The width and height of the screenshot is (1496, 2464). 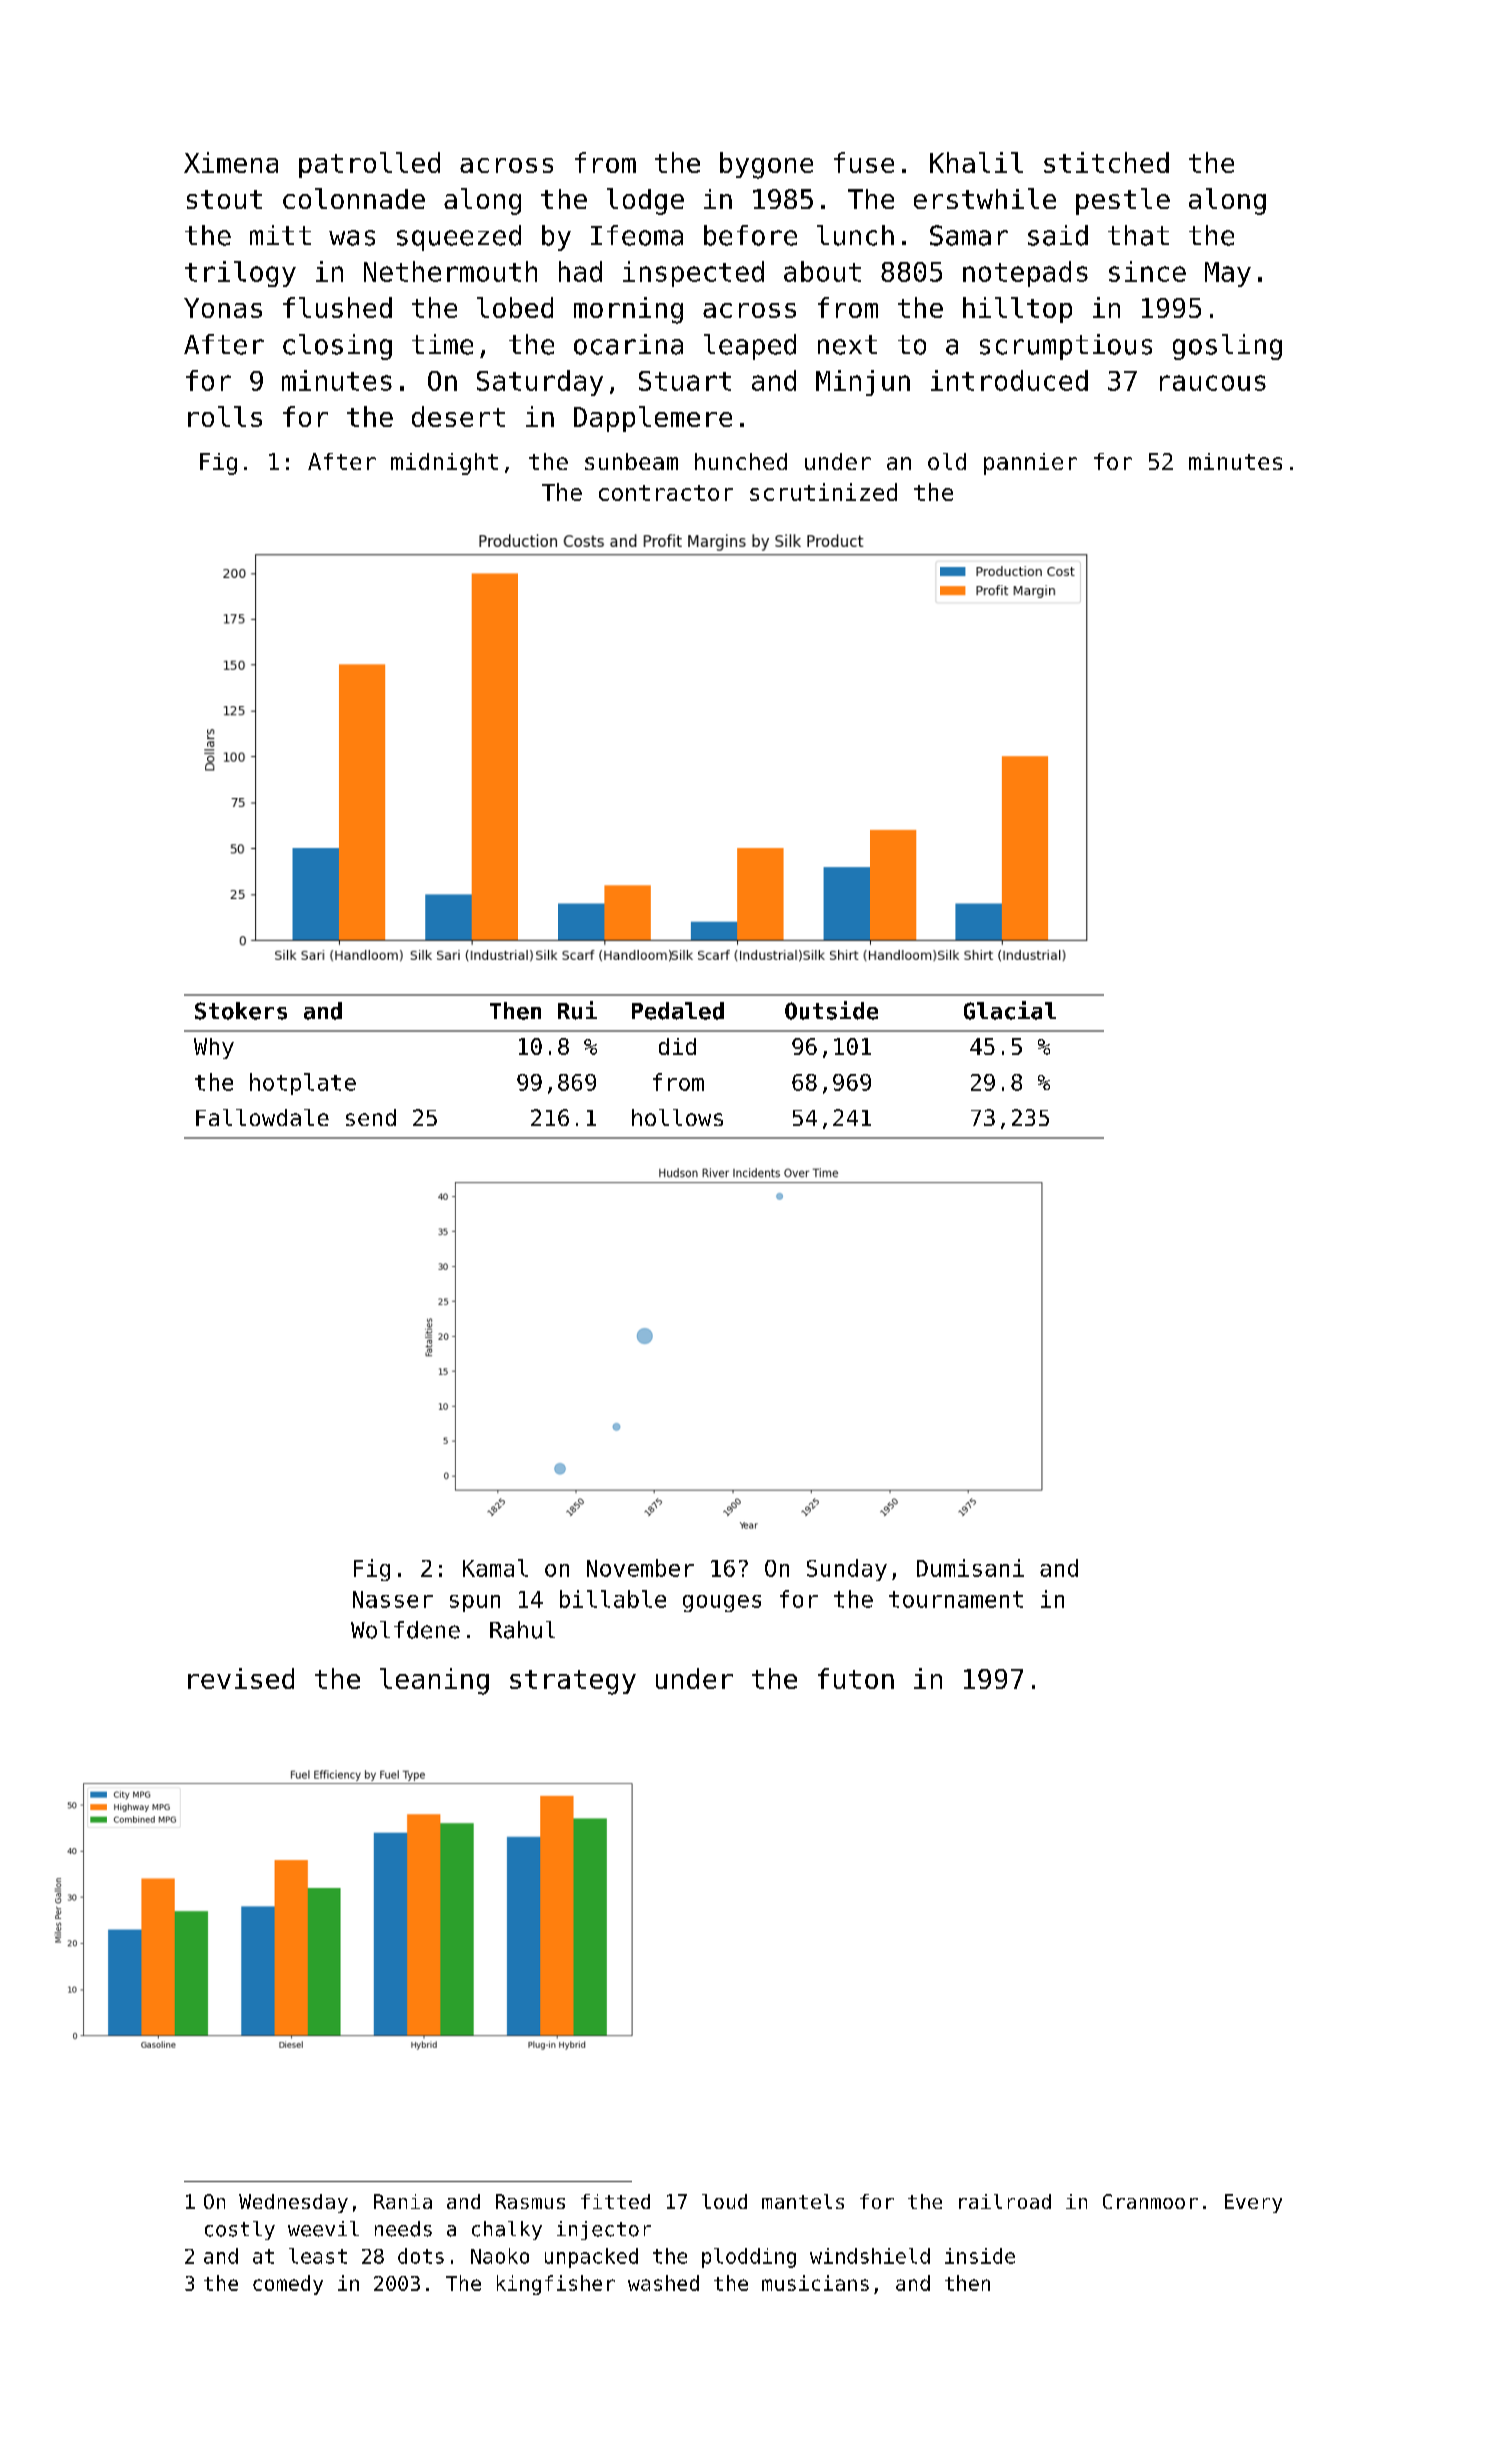 What do you see at coordinates (303, 1084) in the screenshot?
I see `hotplate` at bounding box center [303, 1084].
